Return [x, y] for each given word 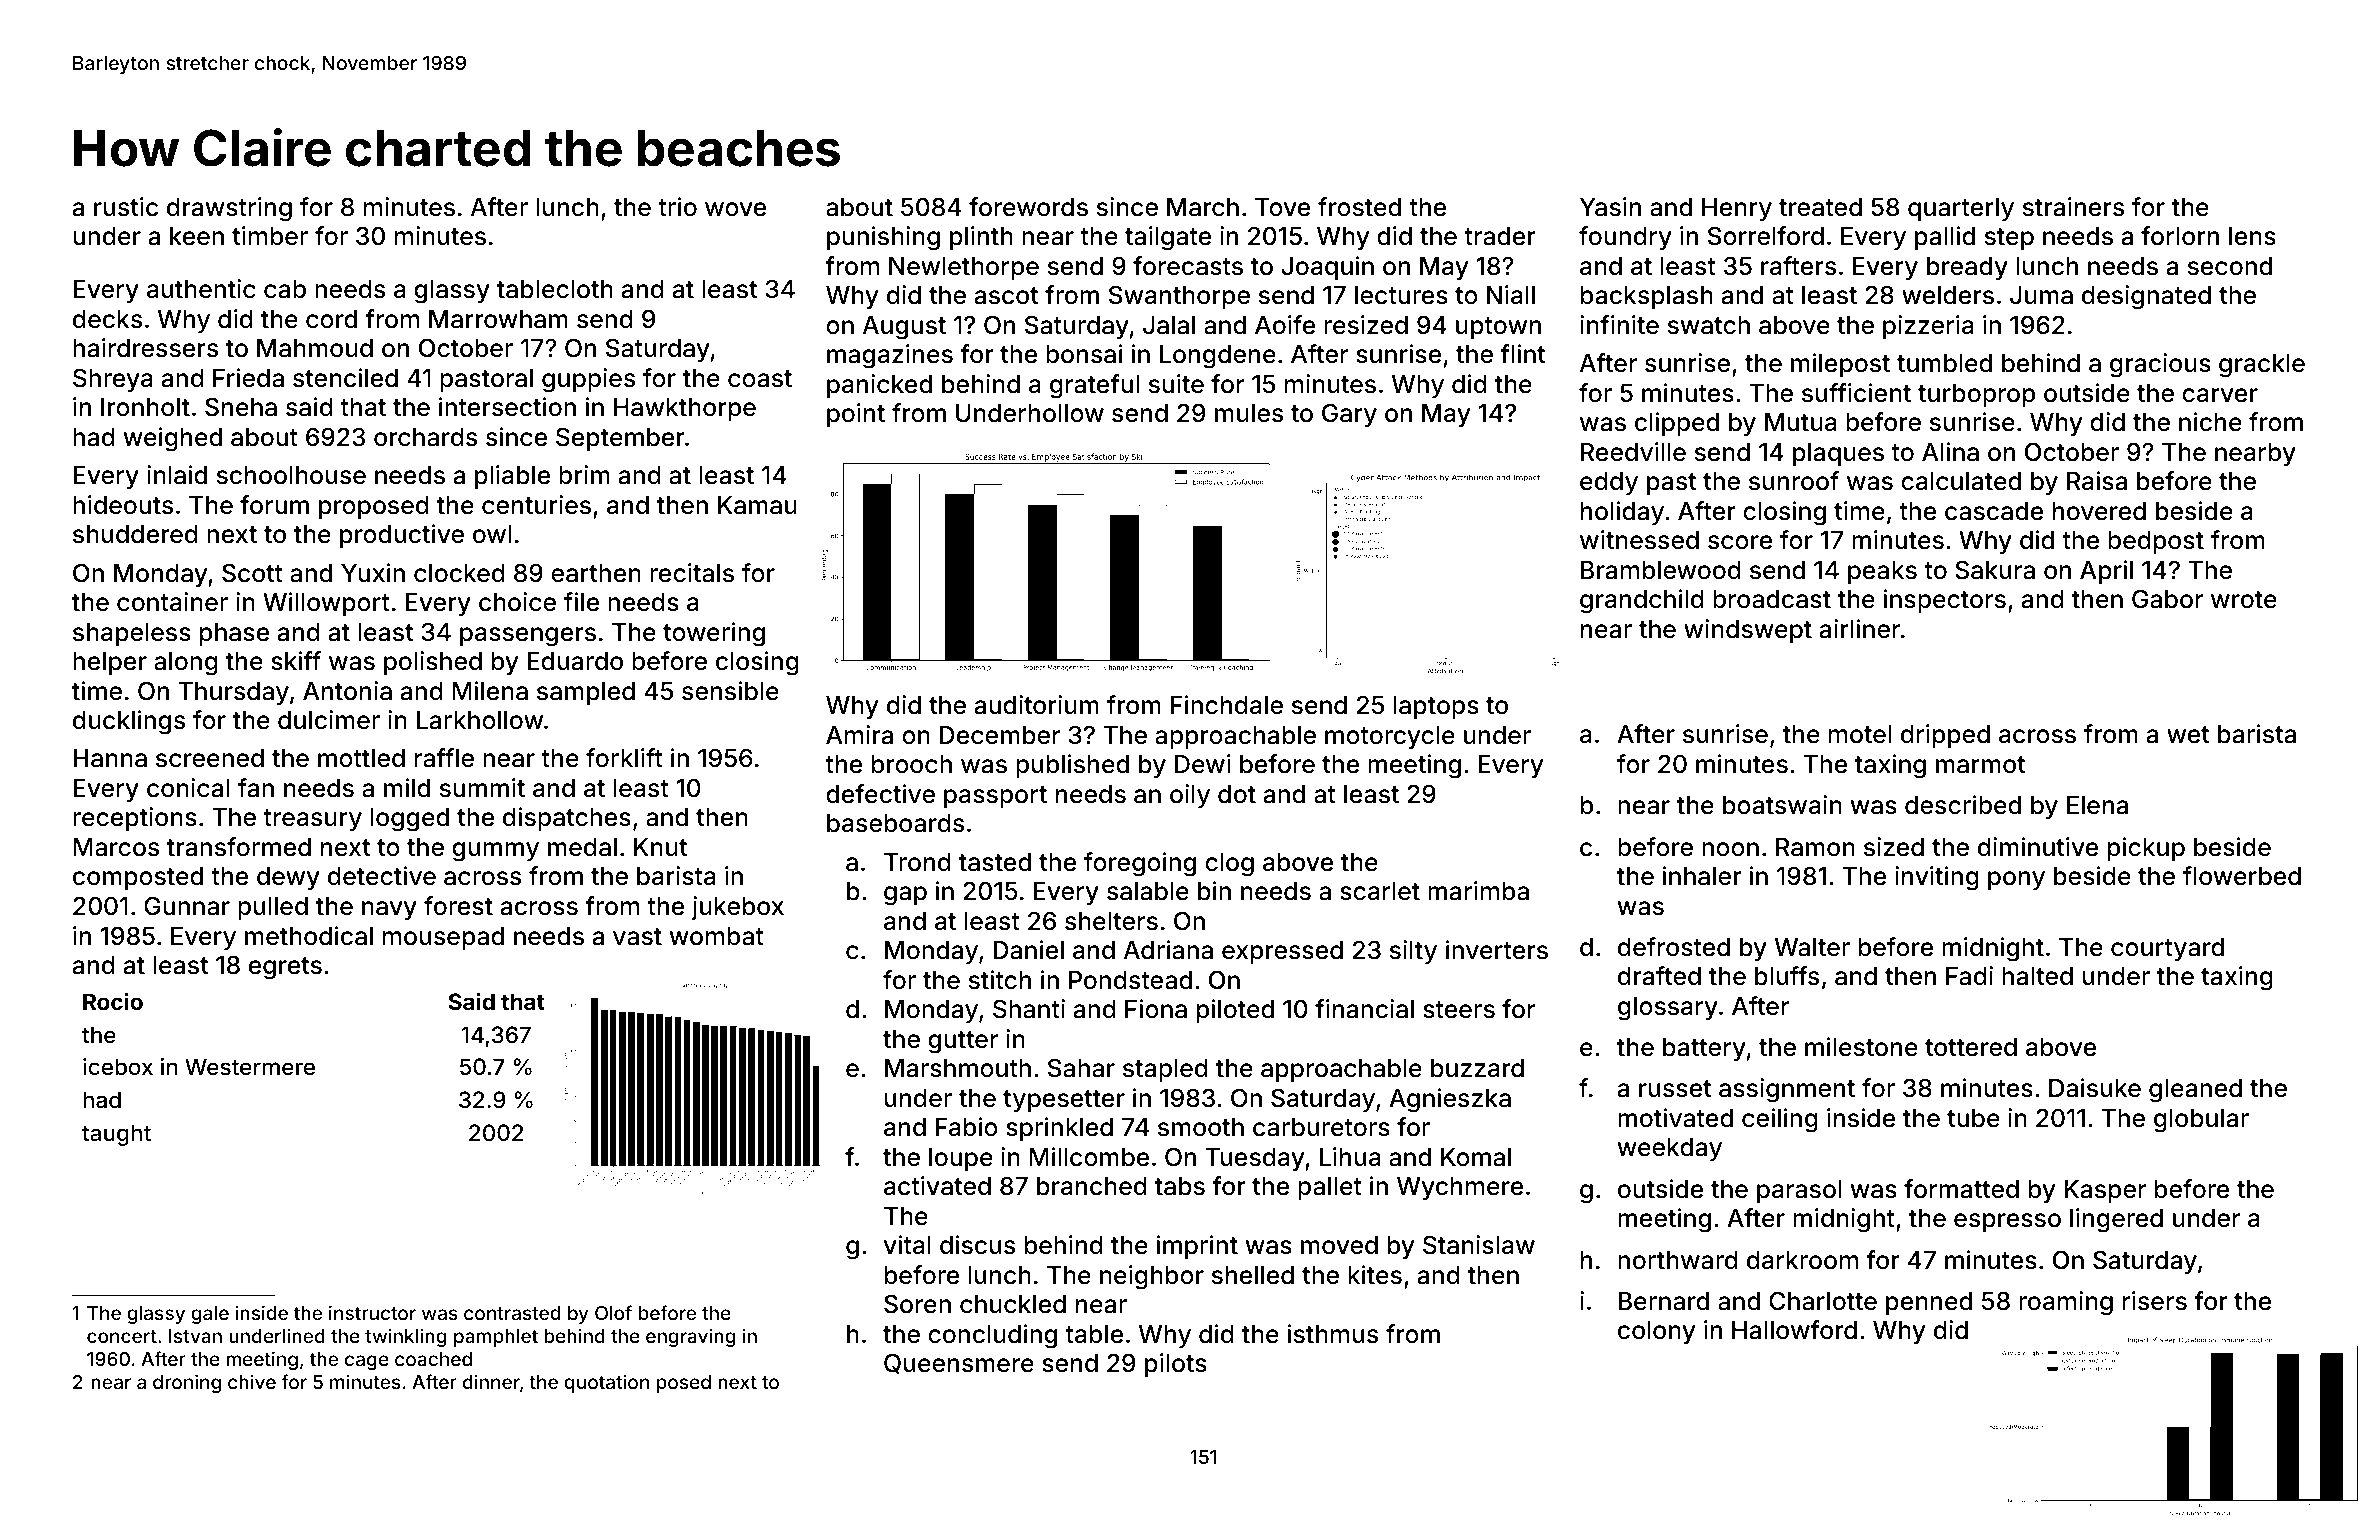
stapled [1165, 1070]
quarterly [1961, 209]
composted [138, 878]
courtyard [2167, 949]
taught [116, 1135]
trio [677, 207]
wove [735, 209]
